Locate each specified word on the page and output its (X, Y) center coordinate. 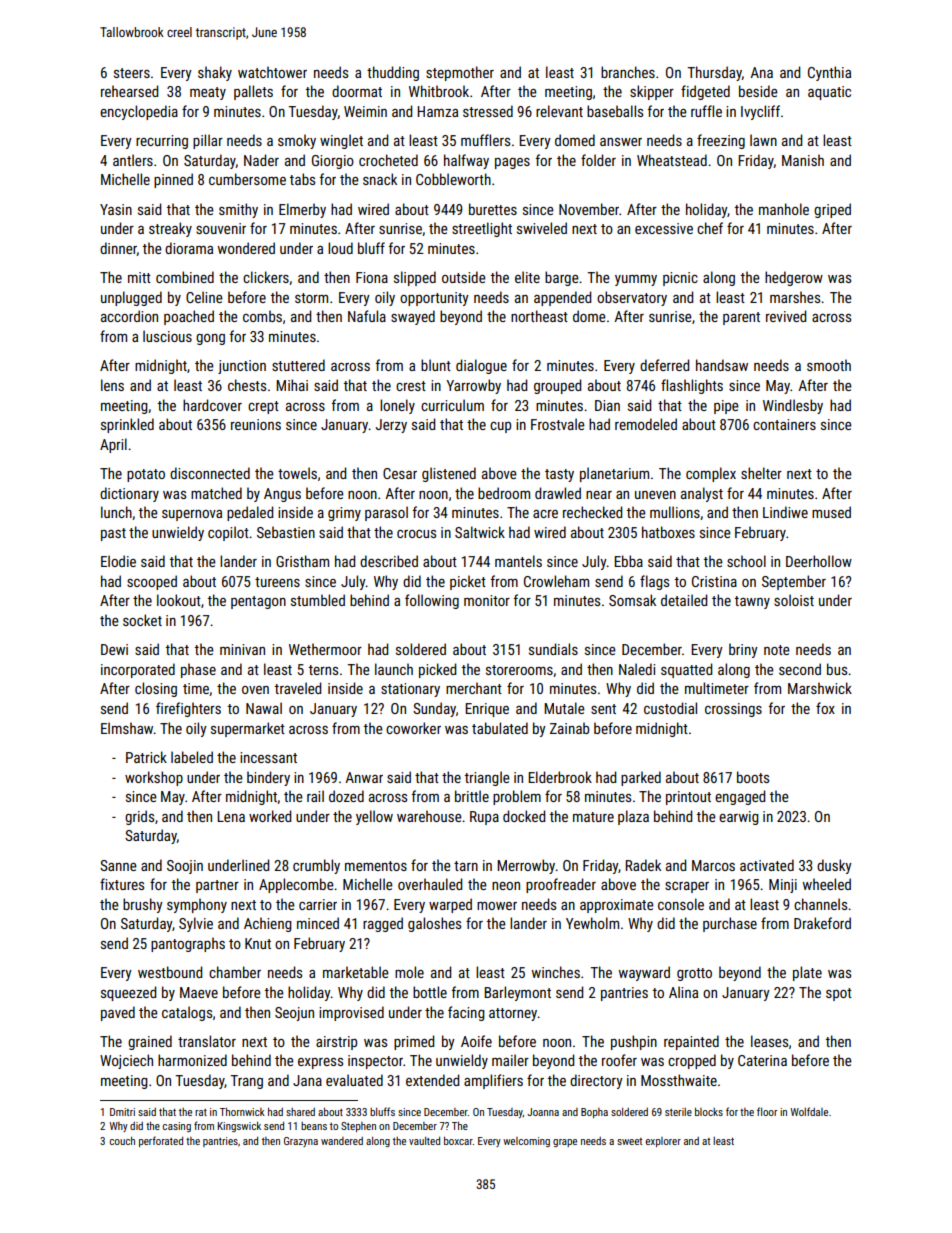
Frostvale (558, 424)
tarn (466, 866)
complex (711, 474)
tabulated (500, 728)
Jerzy (391, 426)
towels (297, 473)
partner (217, 886)
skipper (652, 92)
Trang (246, 1082)
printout (688, 798)
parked (641, 778)
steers (132, 73)
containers (784, 424)
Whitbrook (439, 91)
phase (198, 670)
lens (112, 385)
